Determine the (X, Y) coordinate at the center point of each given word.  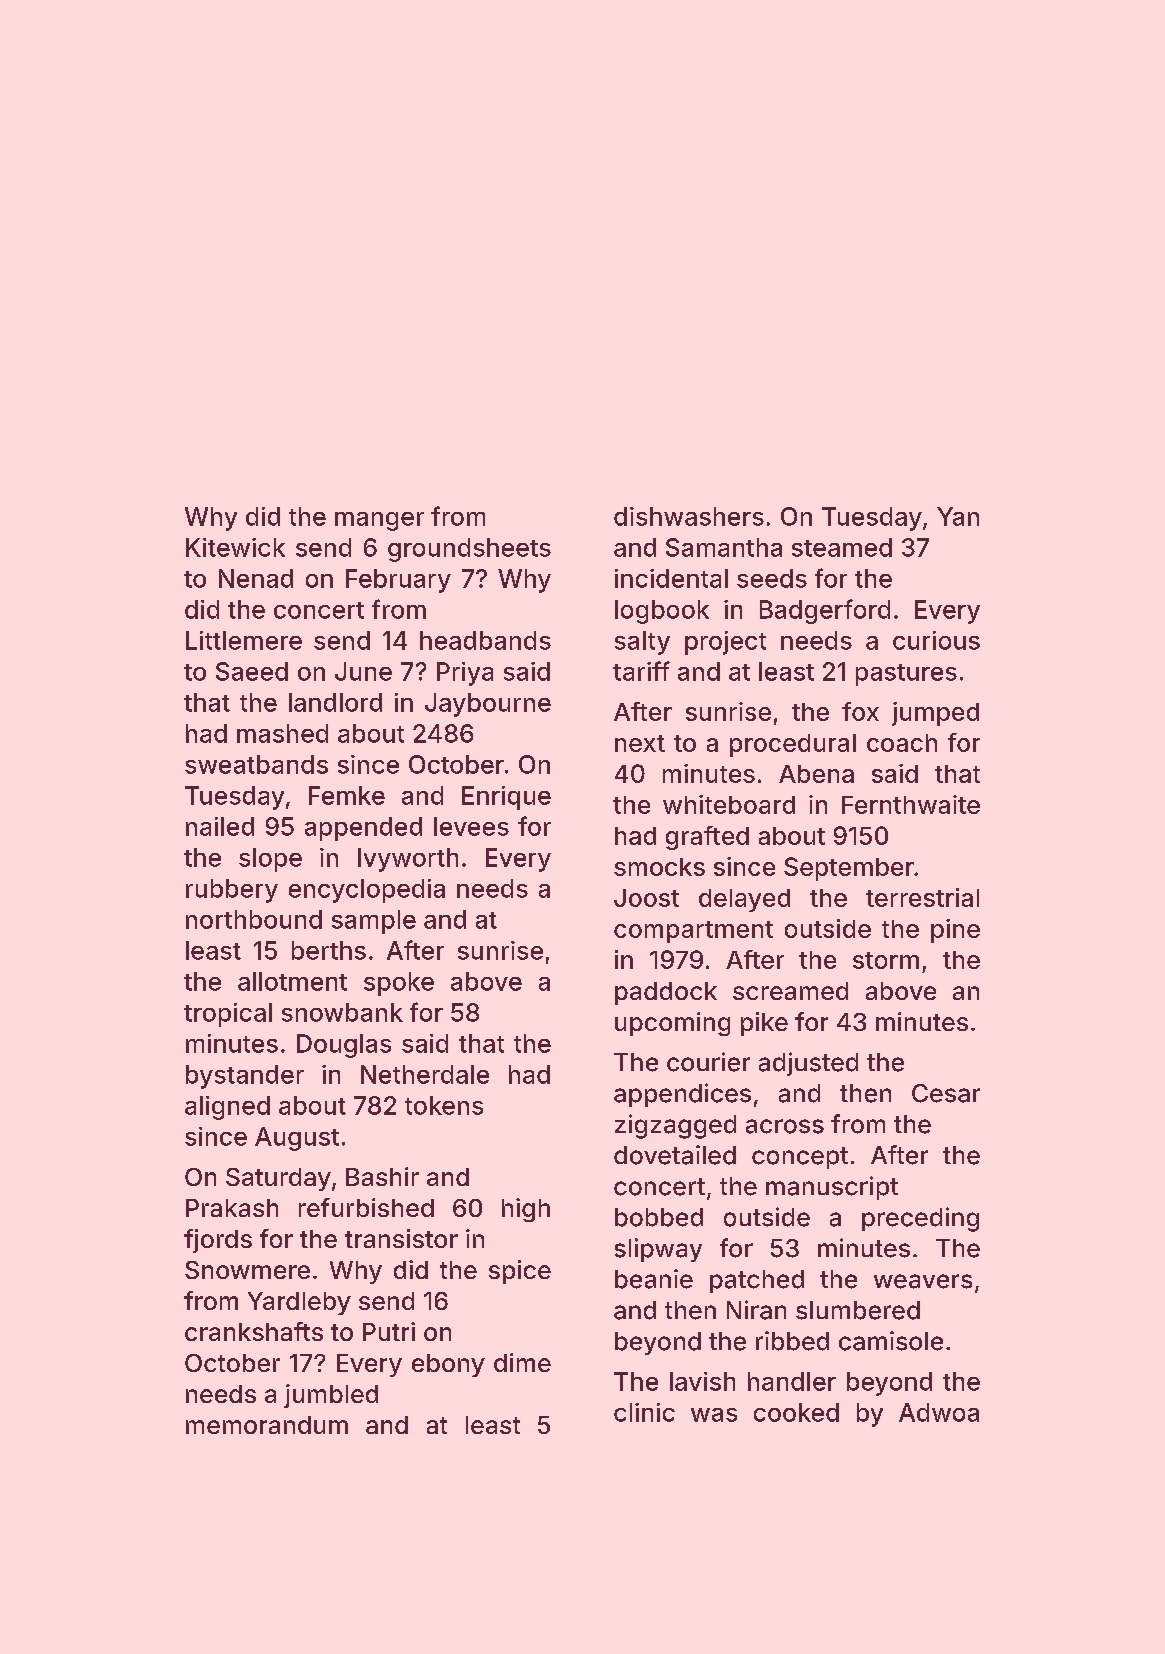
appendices (682, 1095)
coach (902, 743)
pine (955, 931)
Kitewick (235, 547)
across (785, 1126)
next (640, 743)
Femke (347, 795)
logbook (662, 612)
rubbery (232, 891)
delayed (744, 900)
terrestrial (922, 897)
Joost (646, 898)
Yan (958, 516)
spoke (399, 984)
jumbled (331, 1396)
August (297, 1139)
